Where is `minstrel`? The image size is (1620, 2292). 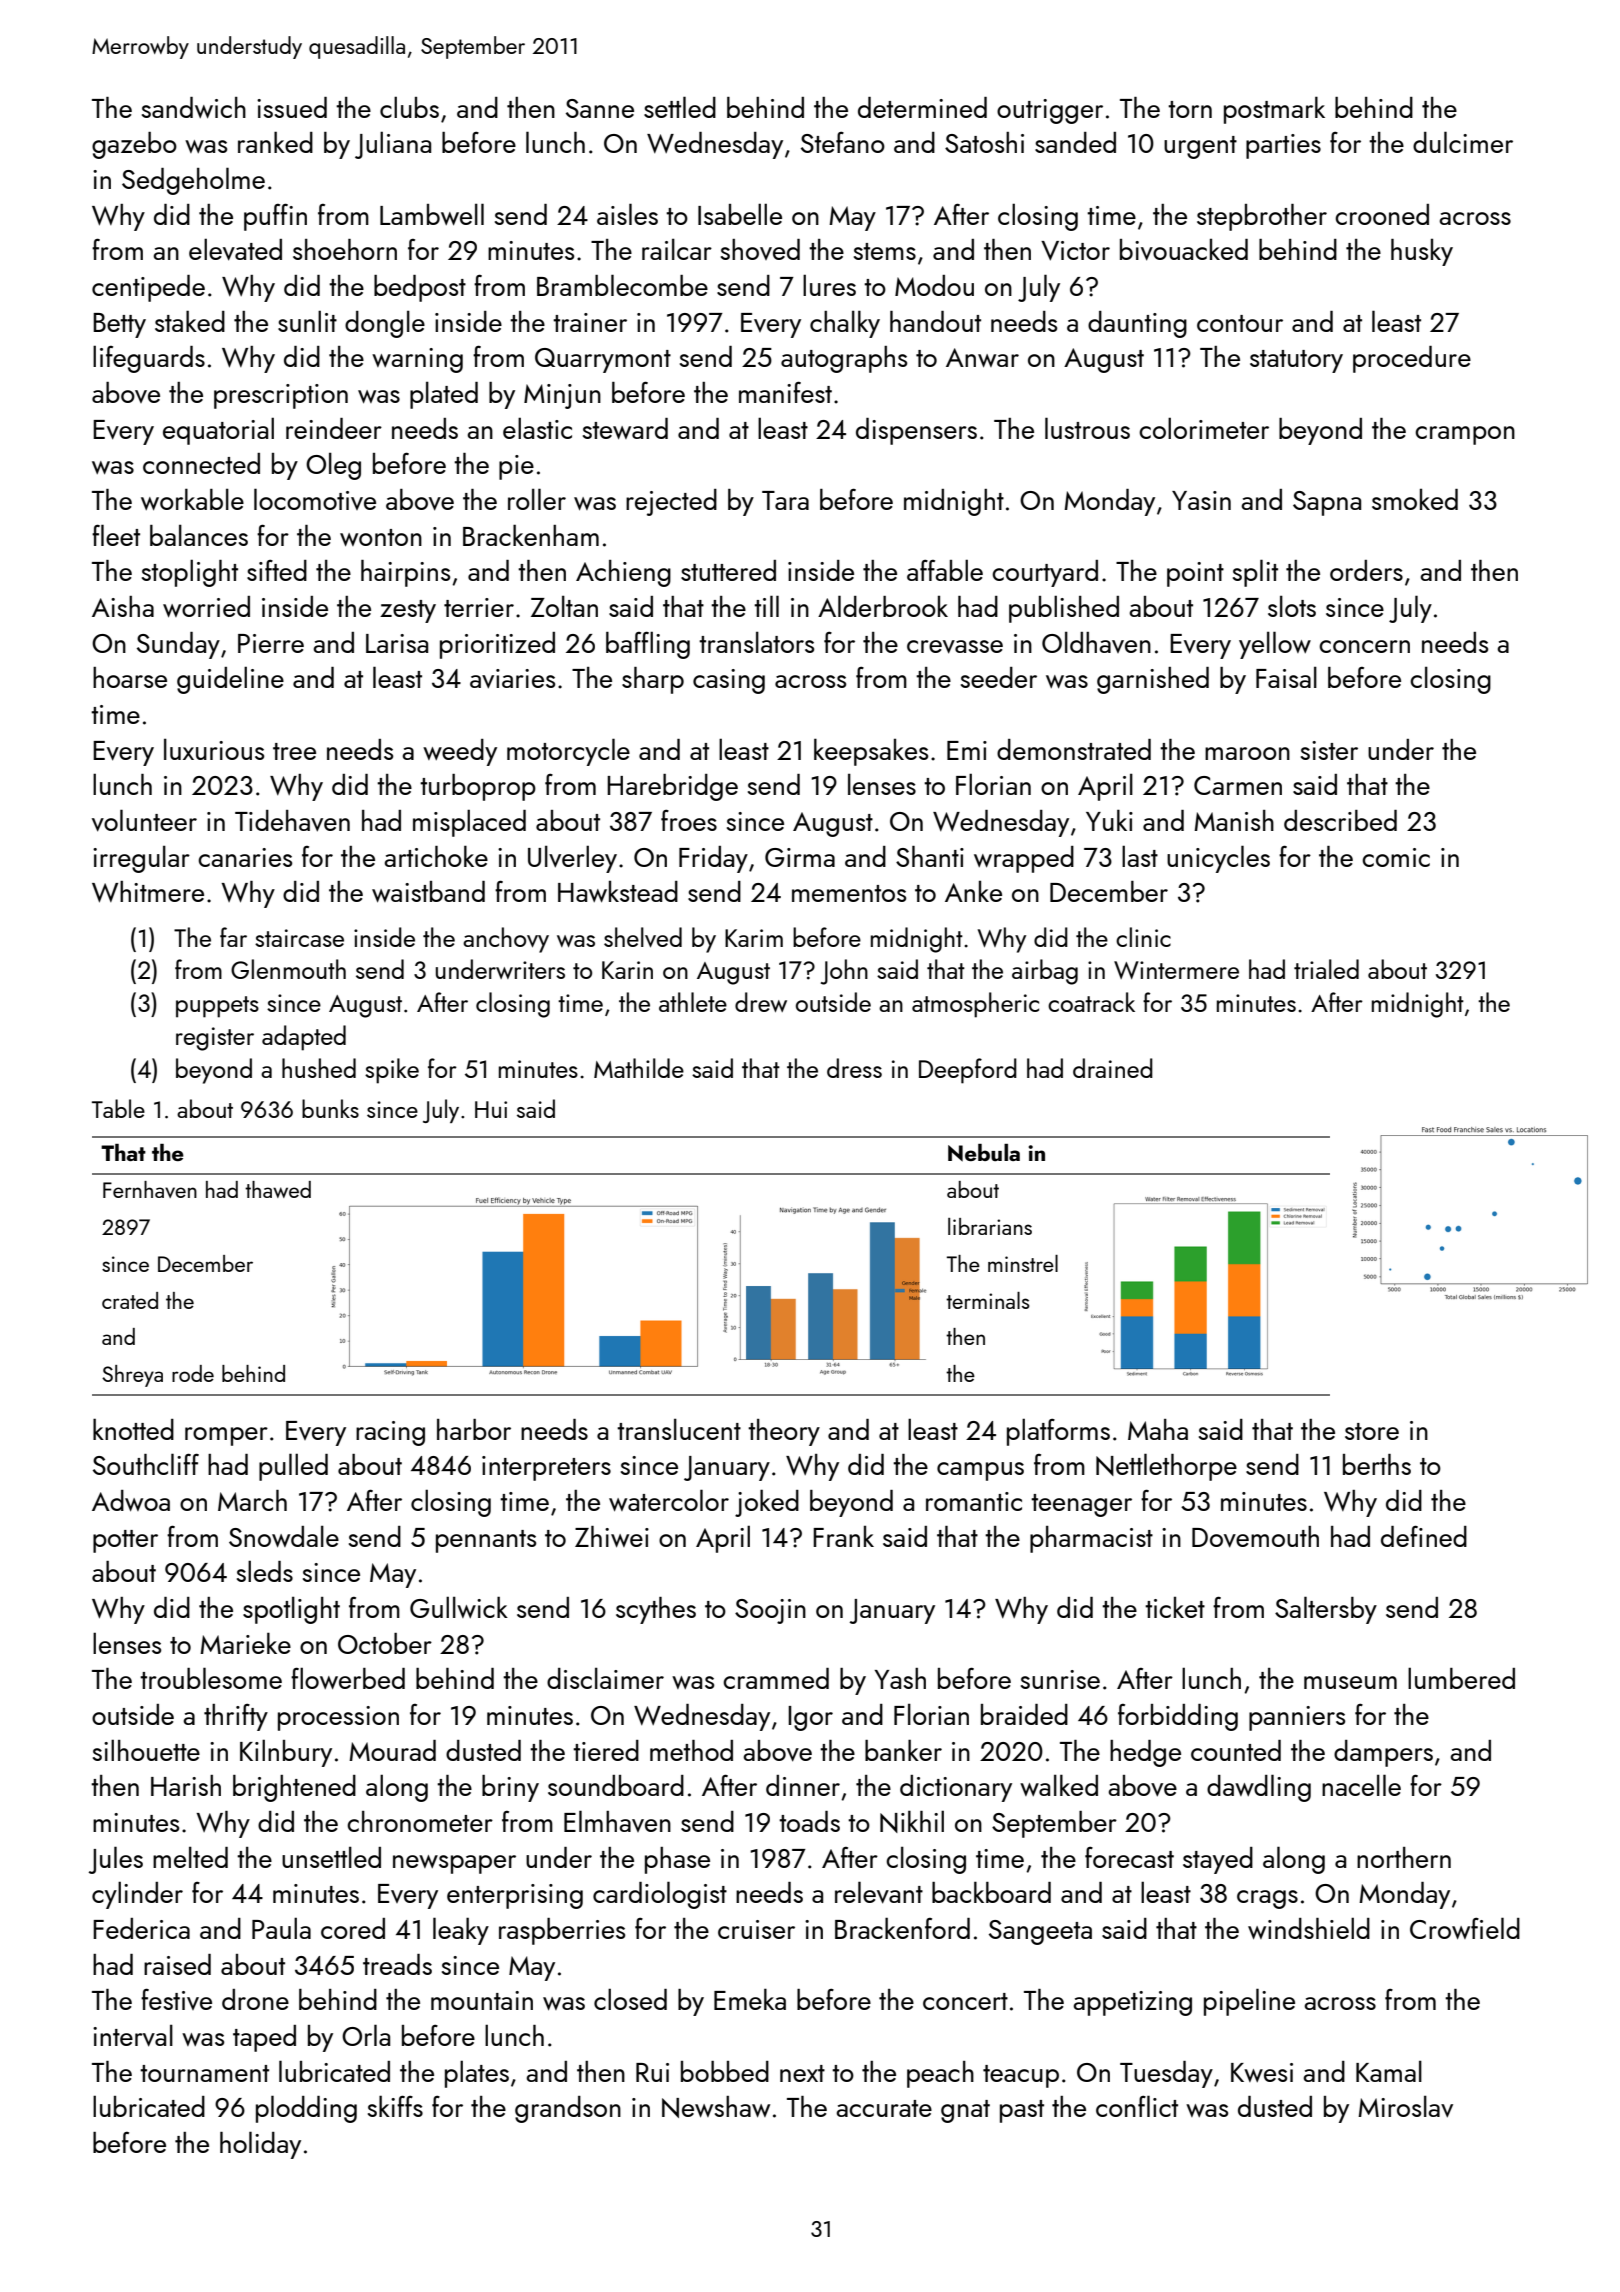
minstrel is located at coordinates (1023, 1263).
